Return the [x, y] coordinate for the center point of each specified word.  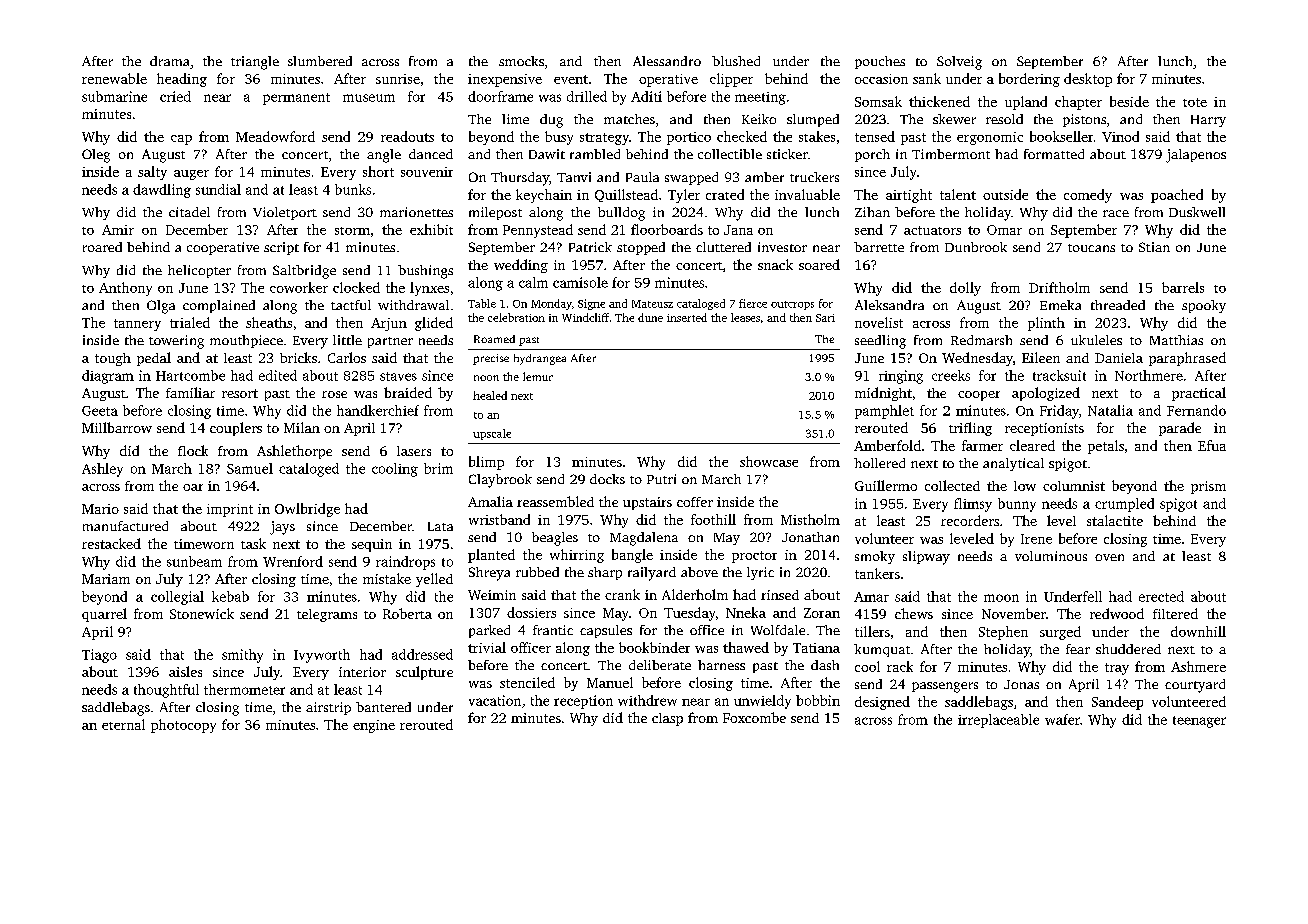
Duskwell [1197, 212]
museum [369, 98]
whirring [577, 556]
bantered [383, 707]
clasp [667, 719]
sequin [372, 545]
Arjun [389, 324]
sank [927, 78]
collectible [730, 154]
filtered [1175, 613]
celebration [516, 317]
